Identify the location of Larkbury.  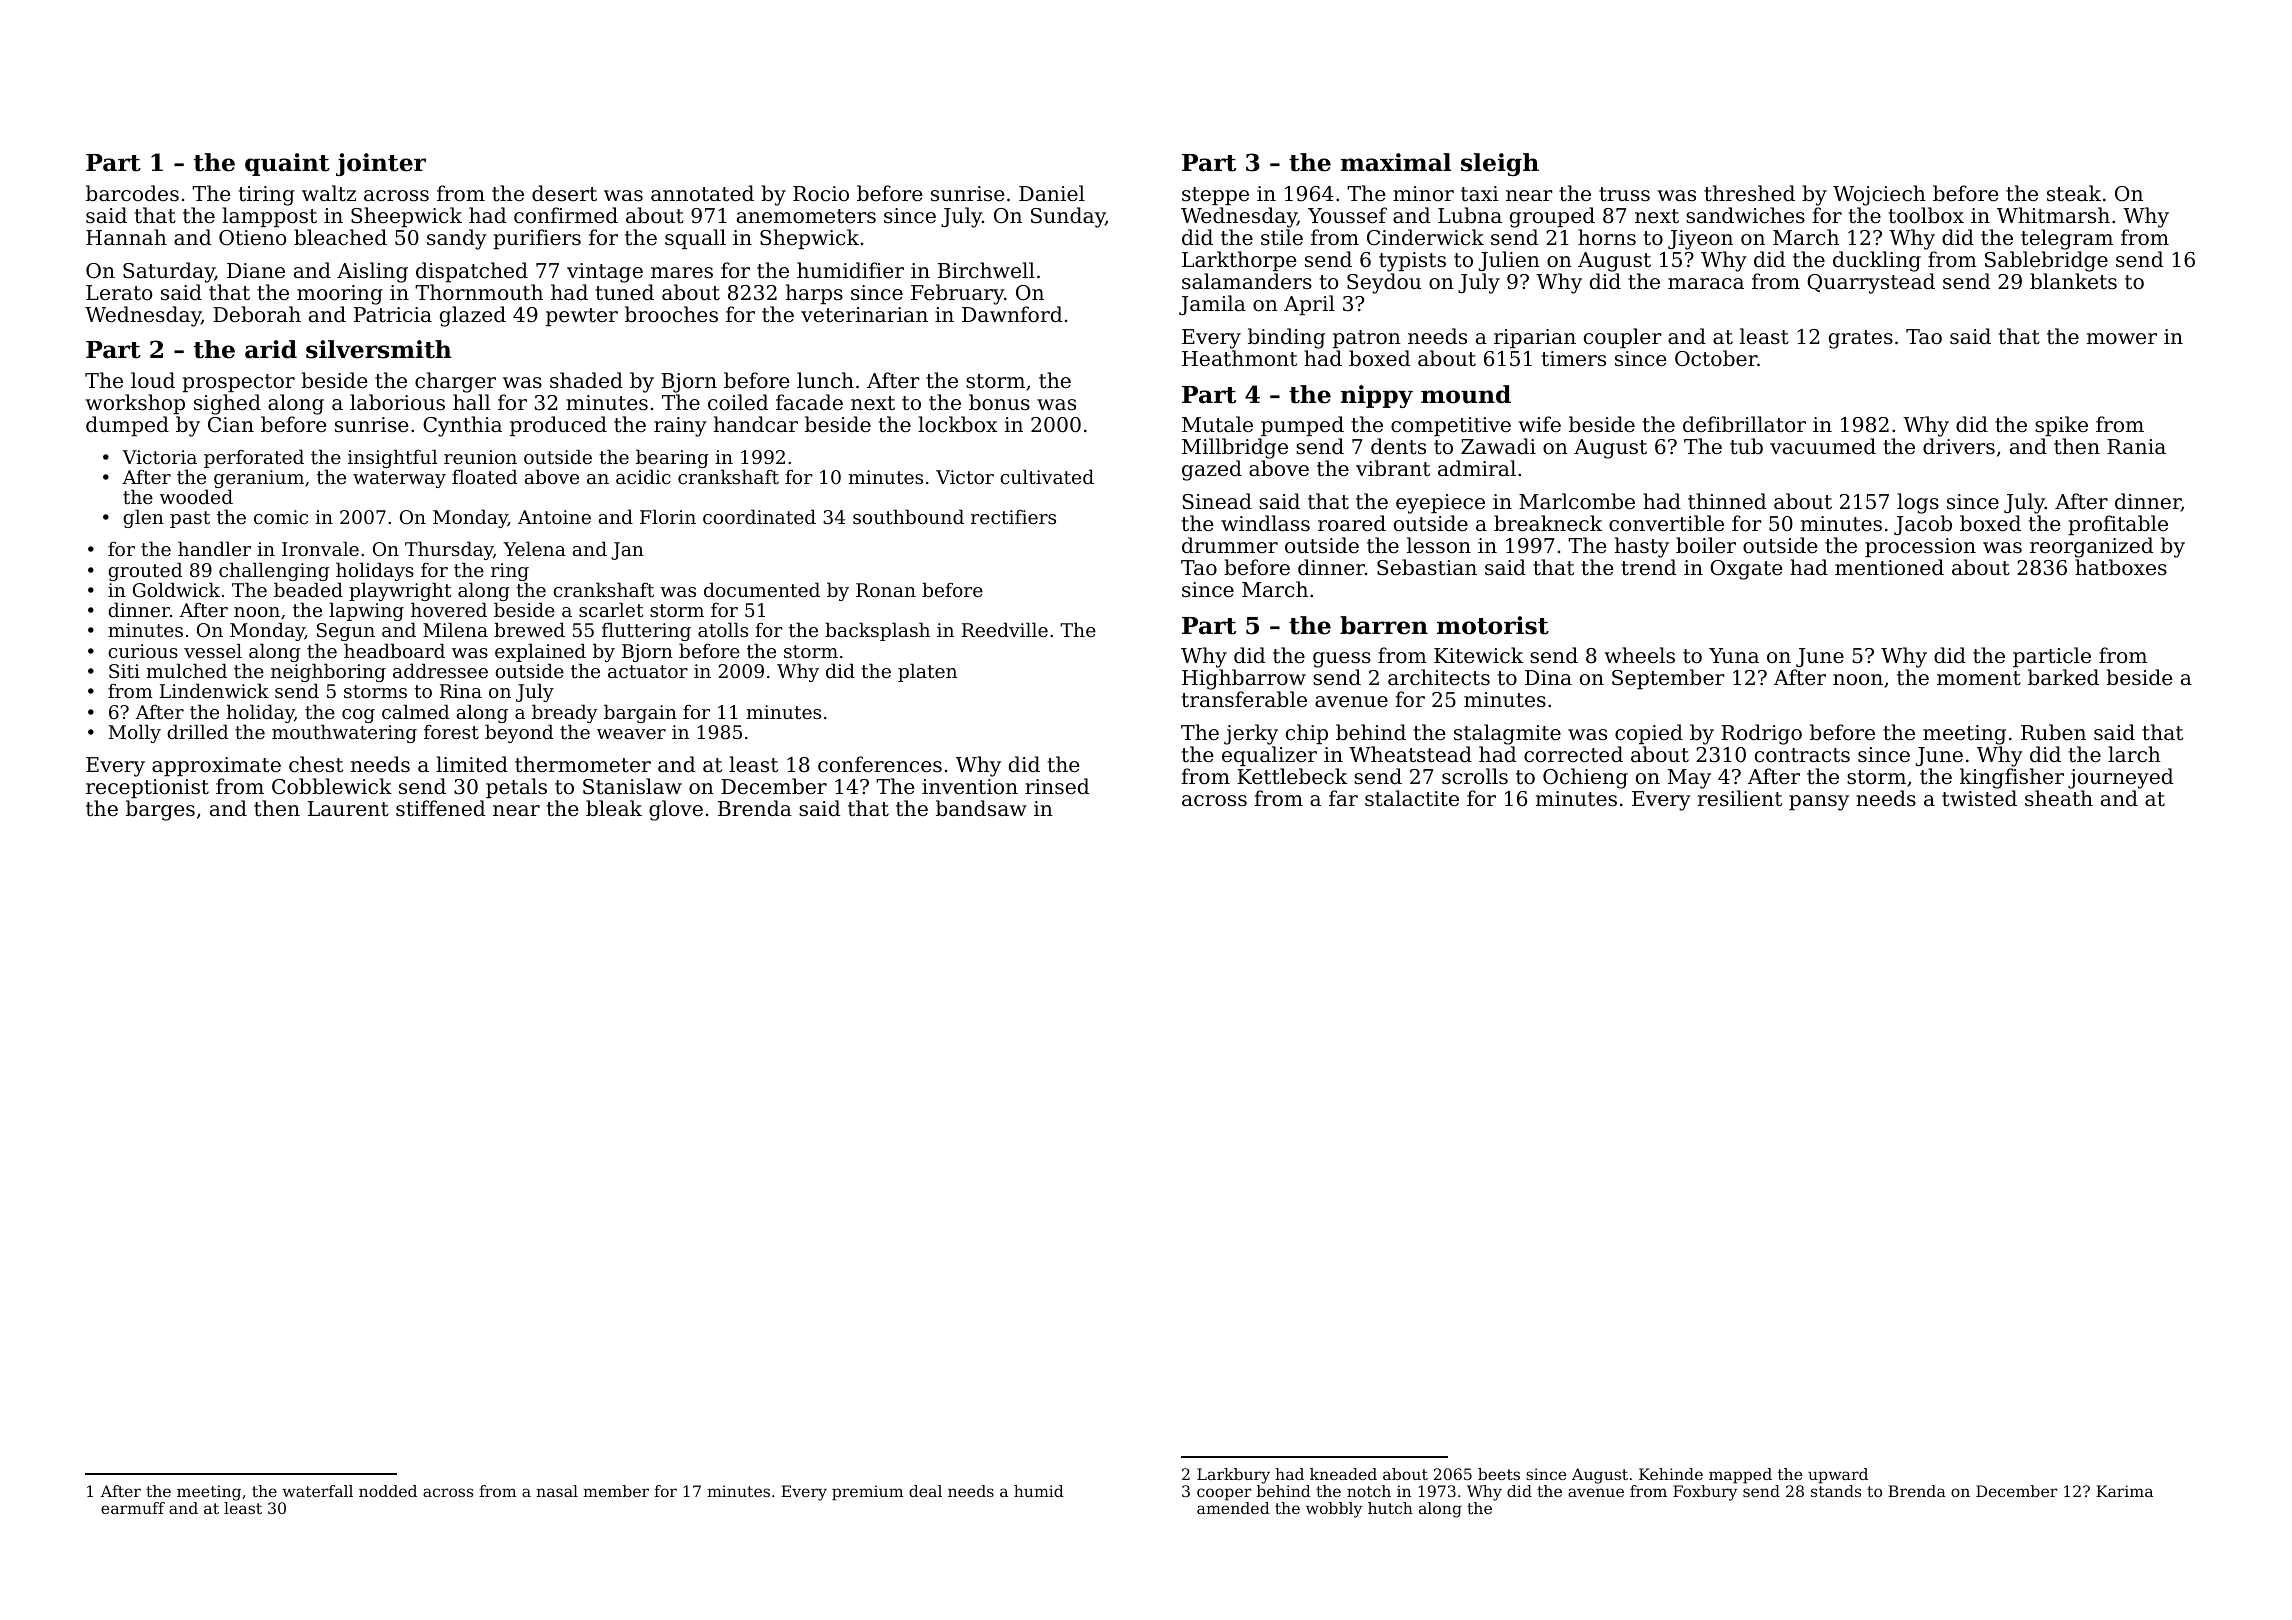
(1233, 1476).
